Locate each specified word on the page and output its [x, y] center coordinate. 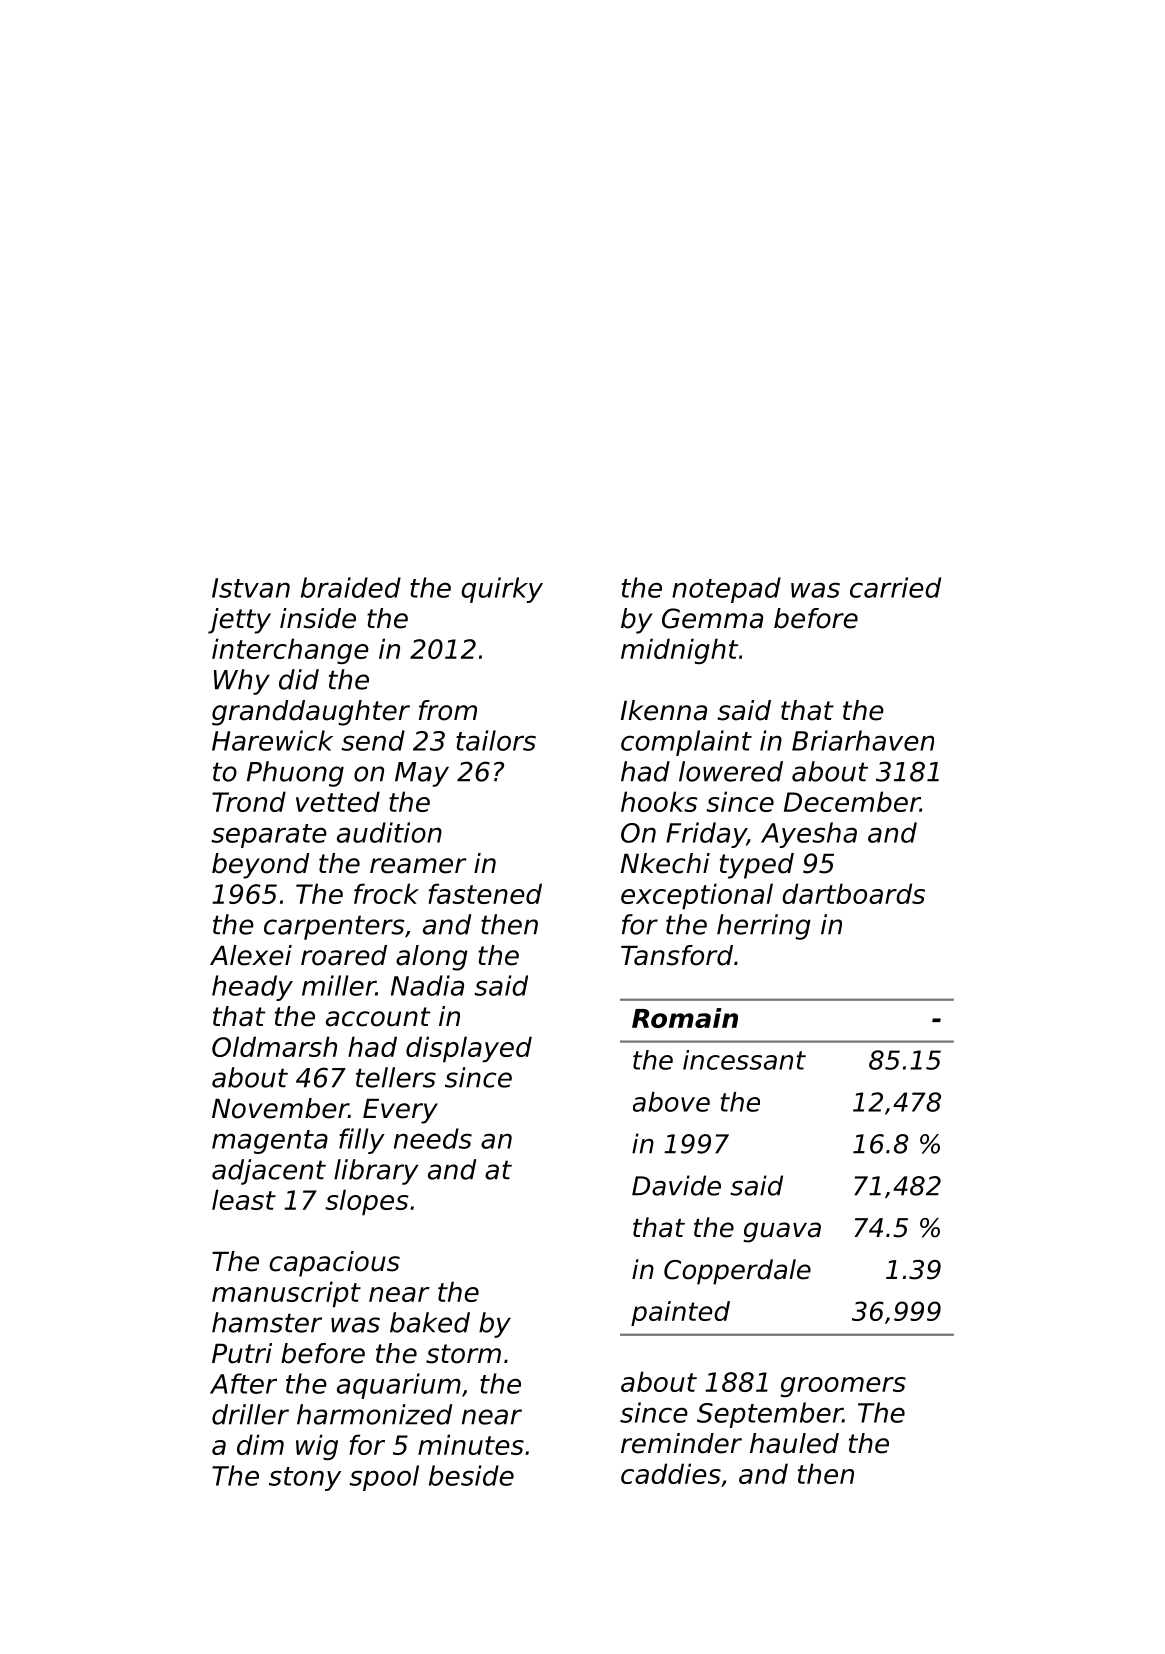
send [373, 740]
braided [351, 587]
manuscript [286, 1294]
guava [782, 1232]
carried [895, 587]
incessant [744, 1060]
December [852, 801]
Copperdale [737, 1272]
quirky [502, 590]
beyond [261, 866]
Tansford [677, 955]
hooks [659, 801]
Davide [676, 1185]
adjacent [269, 1172]
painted [680, 1313]
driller [250, 1414]
